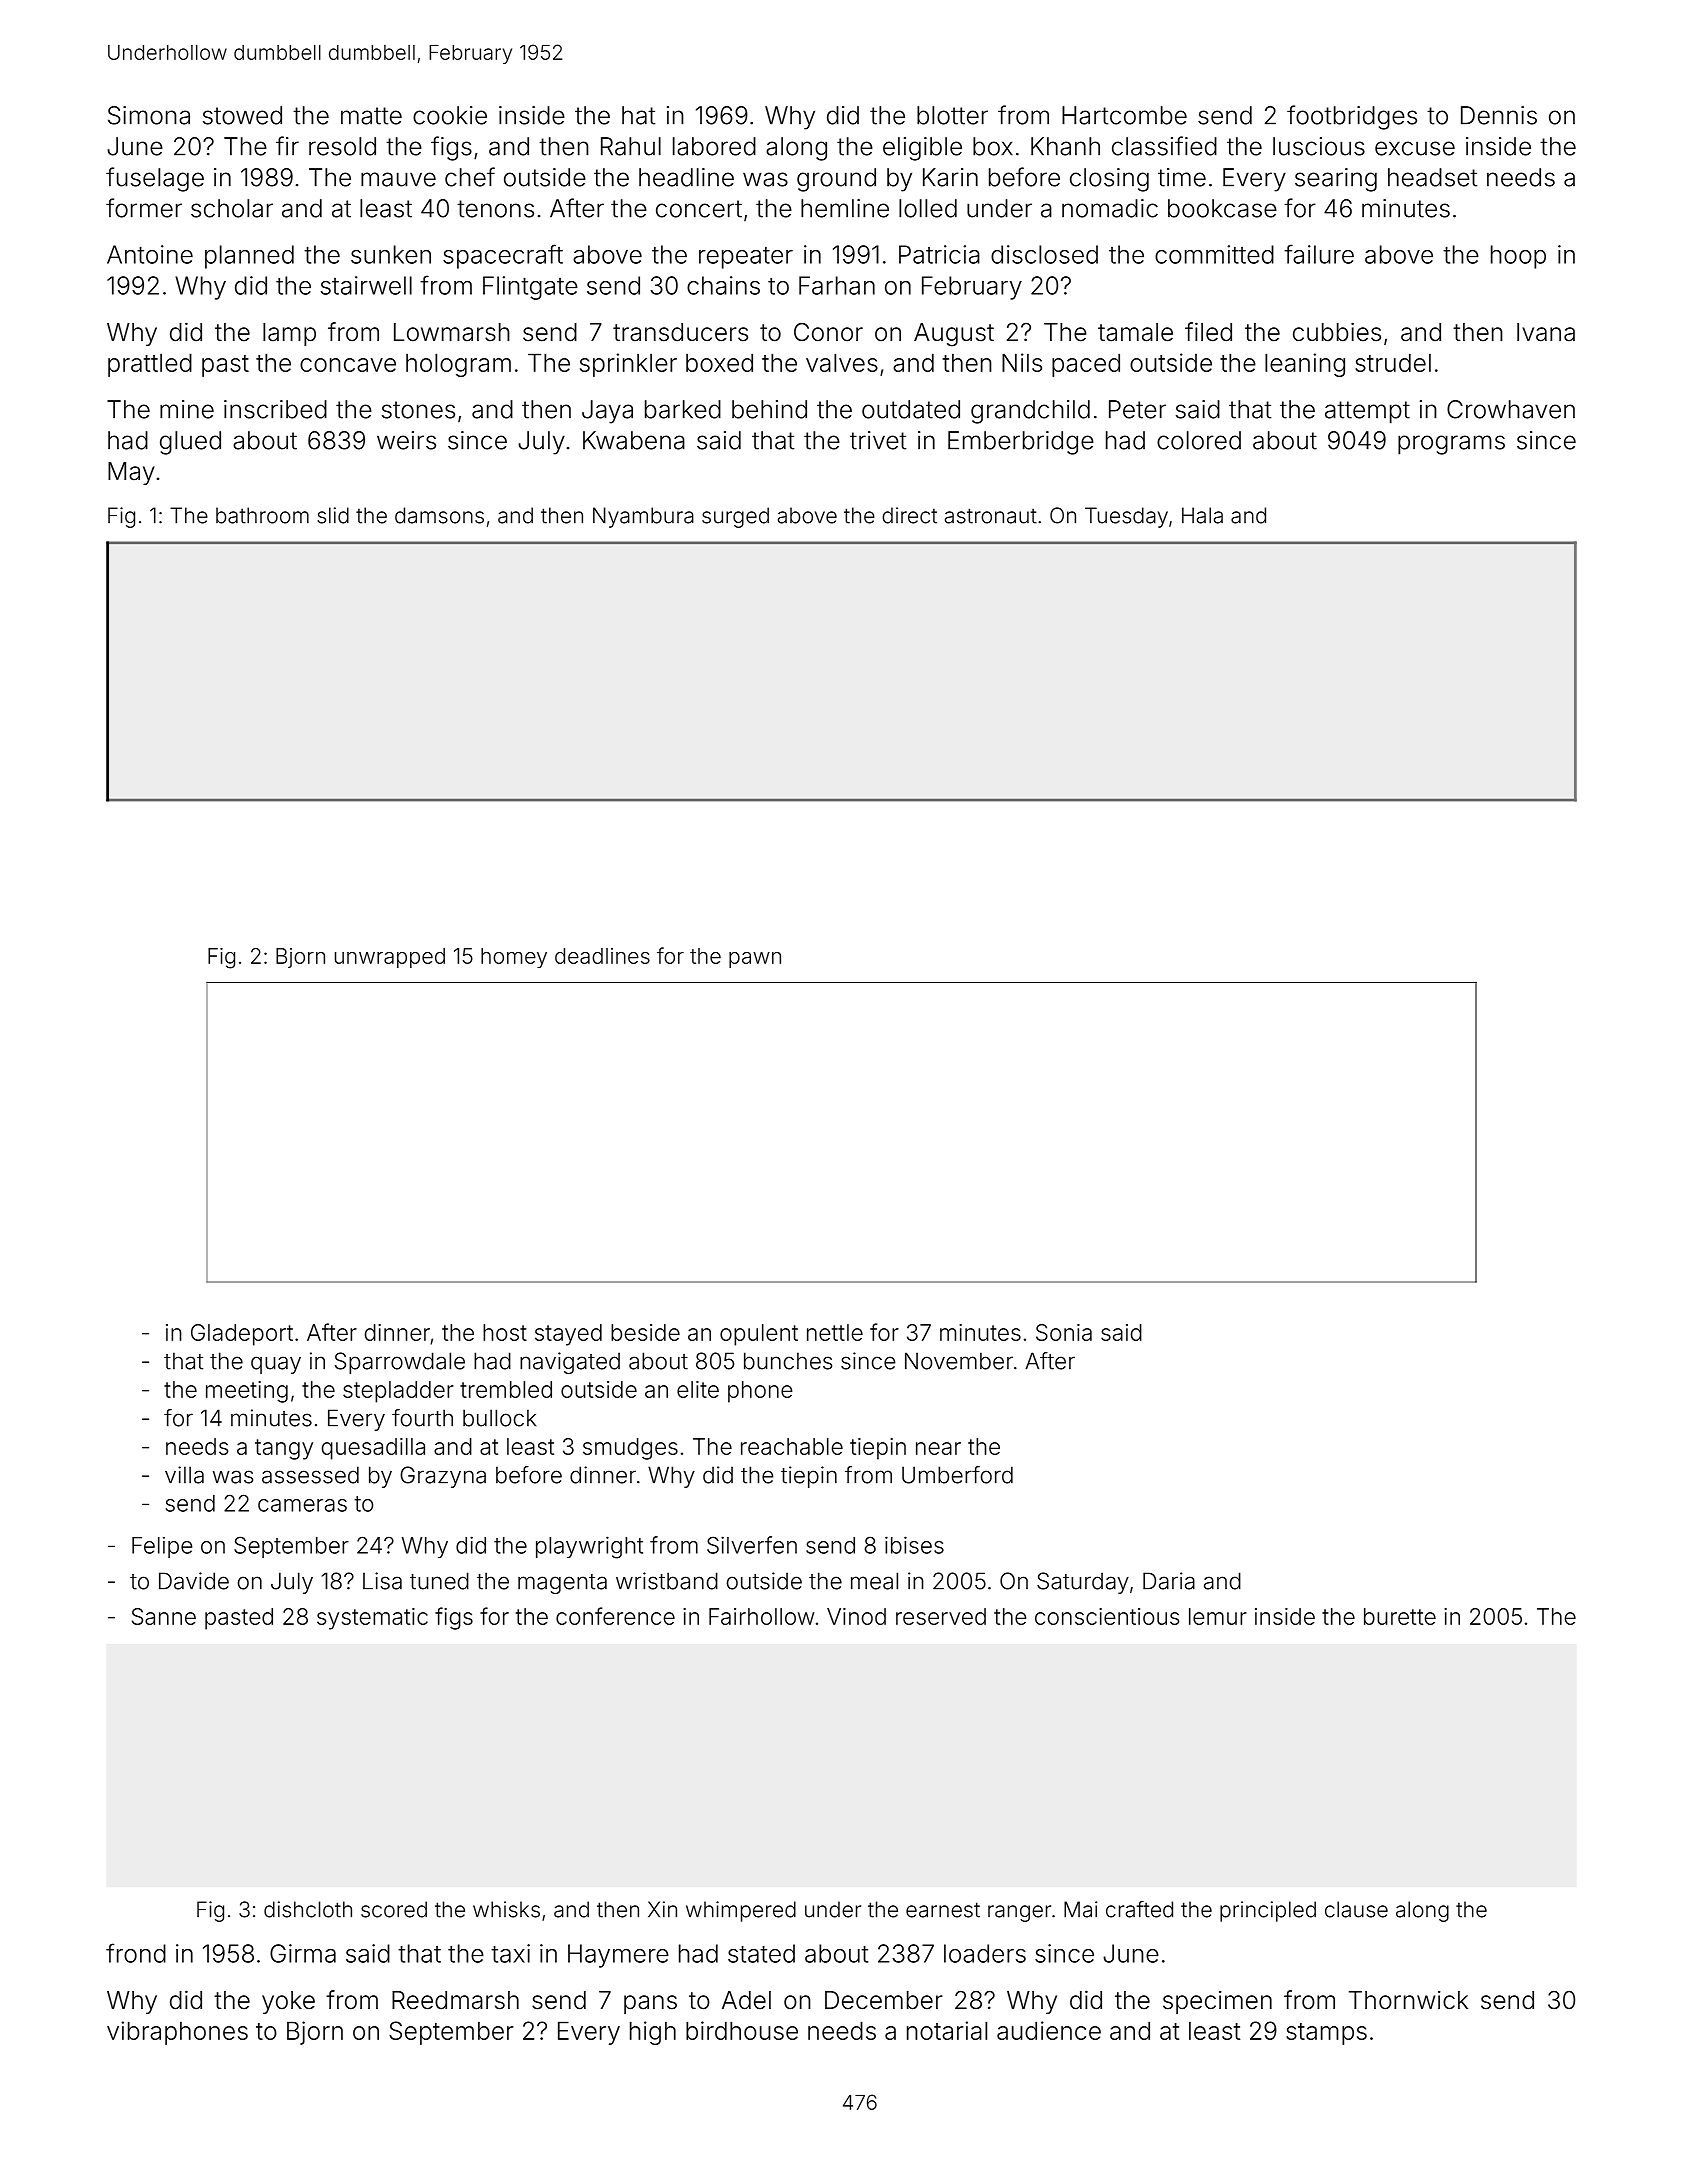 This screenshot has height=2178, width=1683. What do you see at coordinates (938, 1448) in the screenshot?
I see `near` at bounding box center [938, 1448].
